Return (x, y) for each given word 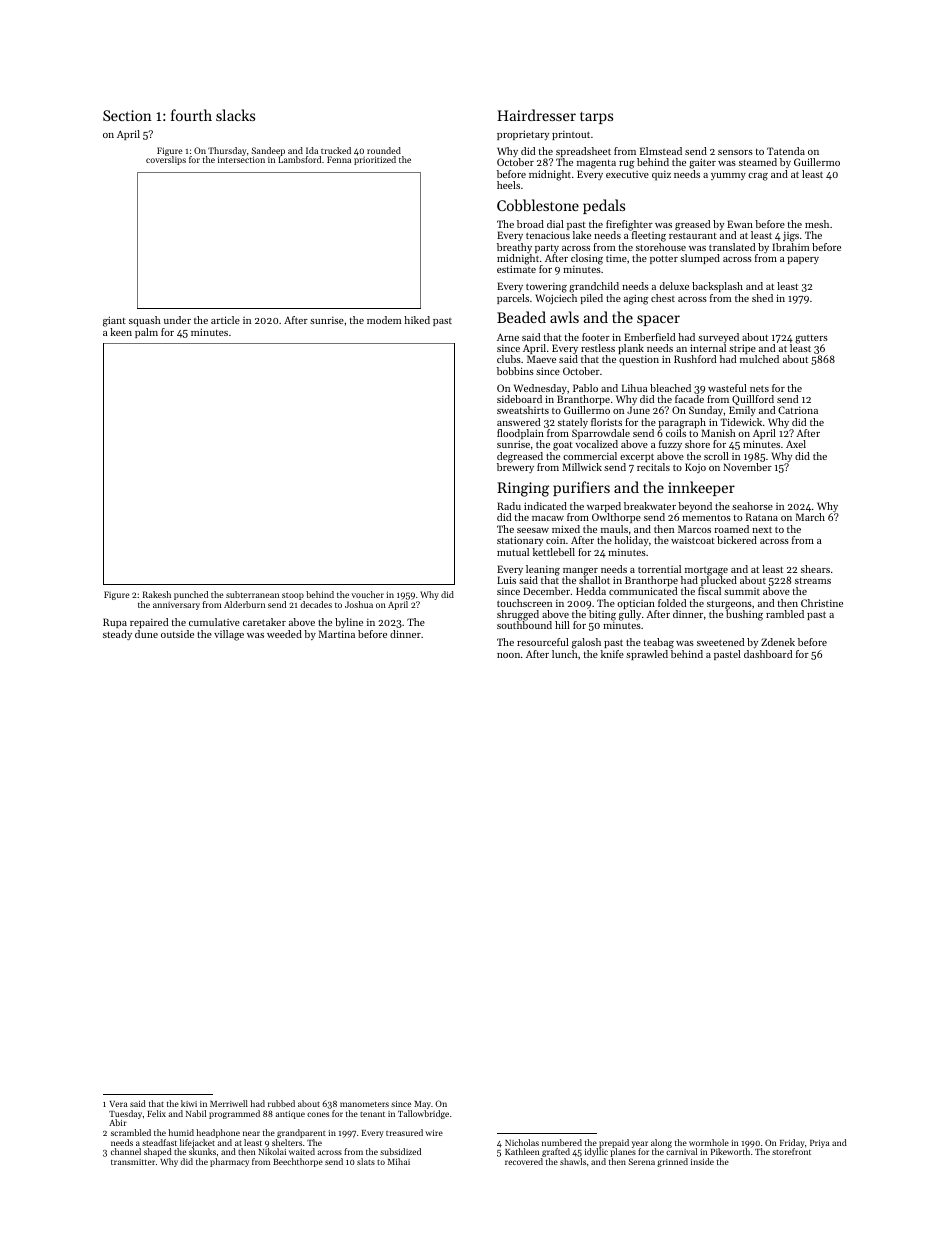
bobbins (515, 371)
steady (117, 635)
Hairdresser (536, 115)
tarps (596, 118)
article (225, 320)
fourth (191, 115)
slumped (700, 259)
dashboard (768, 654)
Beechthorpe (298, 1162)
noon (508, 655)
